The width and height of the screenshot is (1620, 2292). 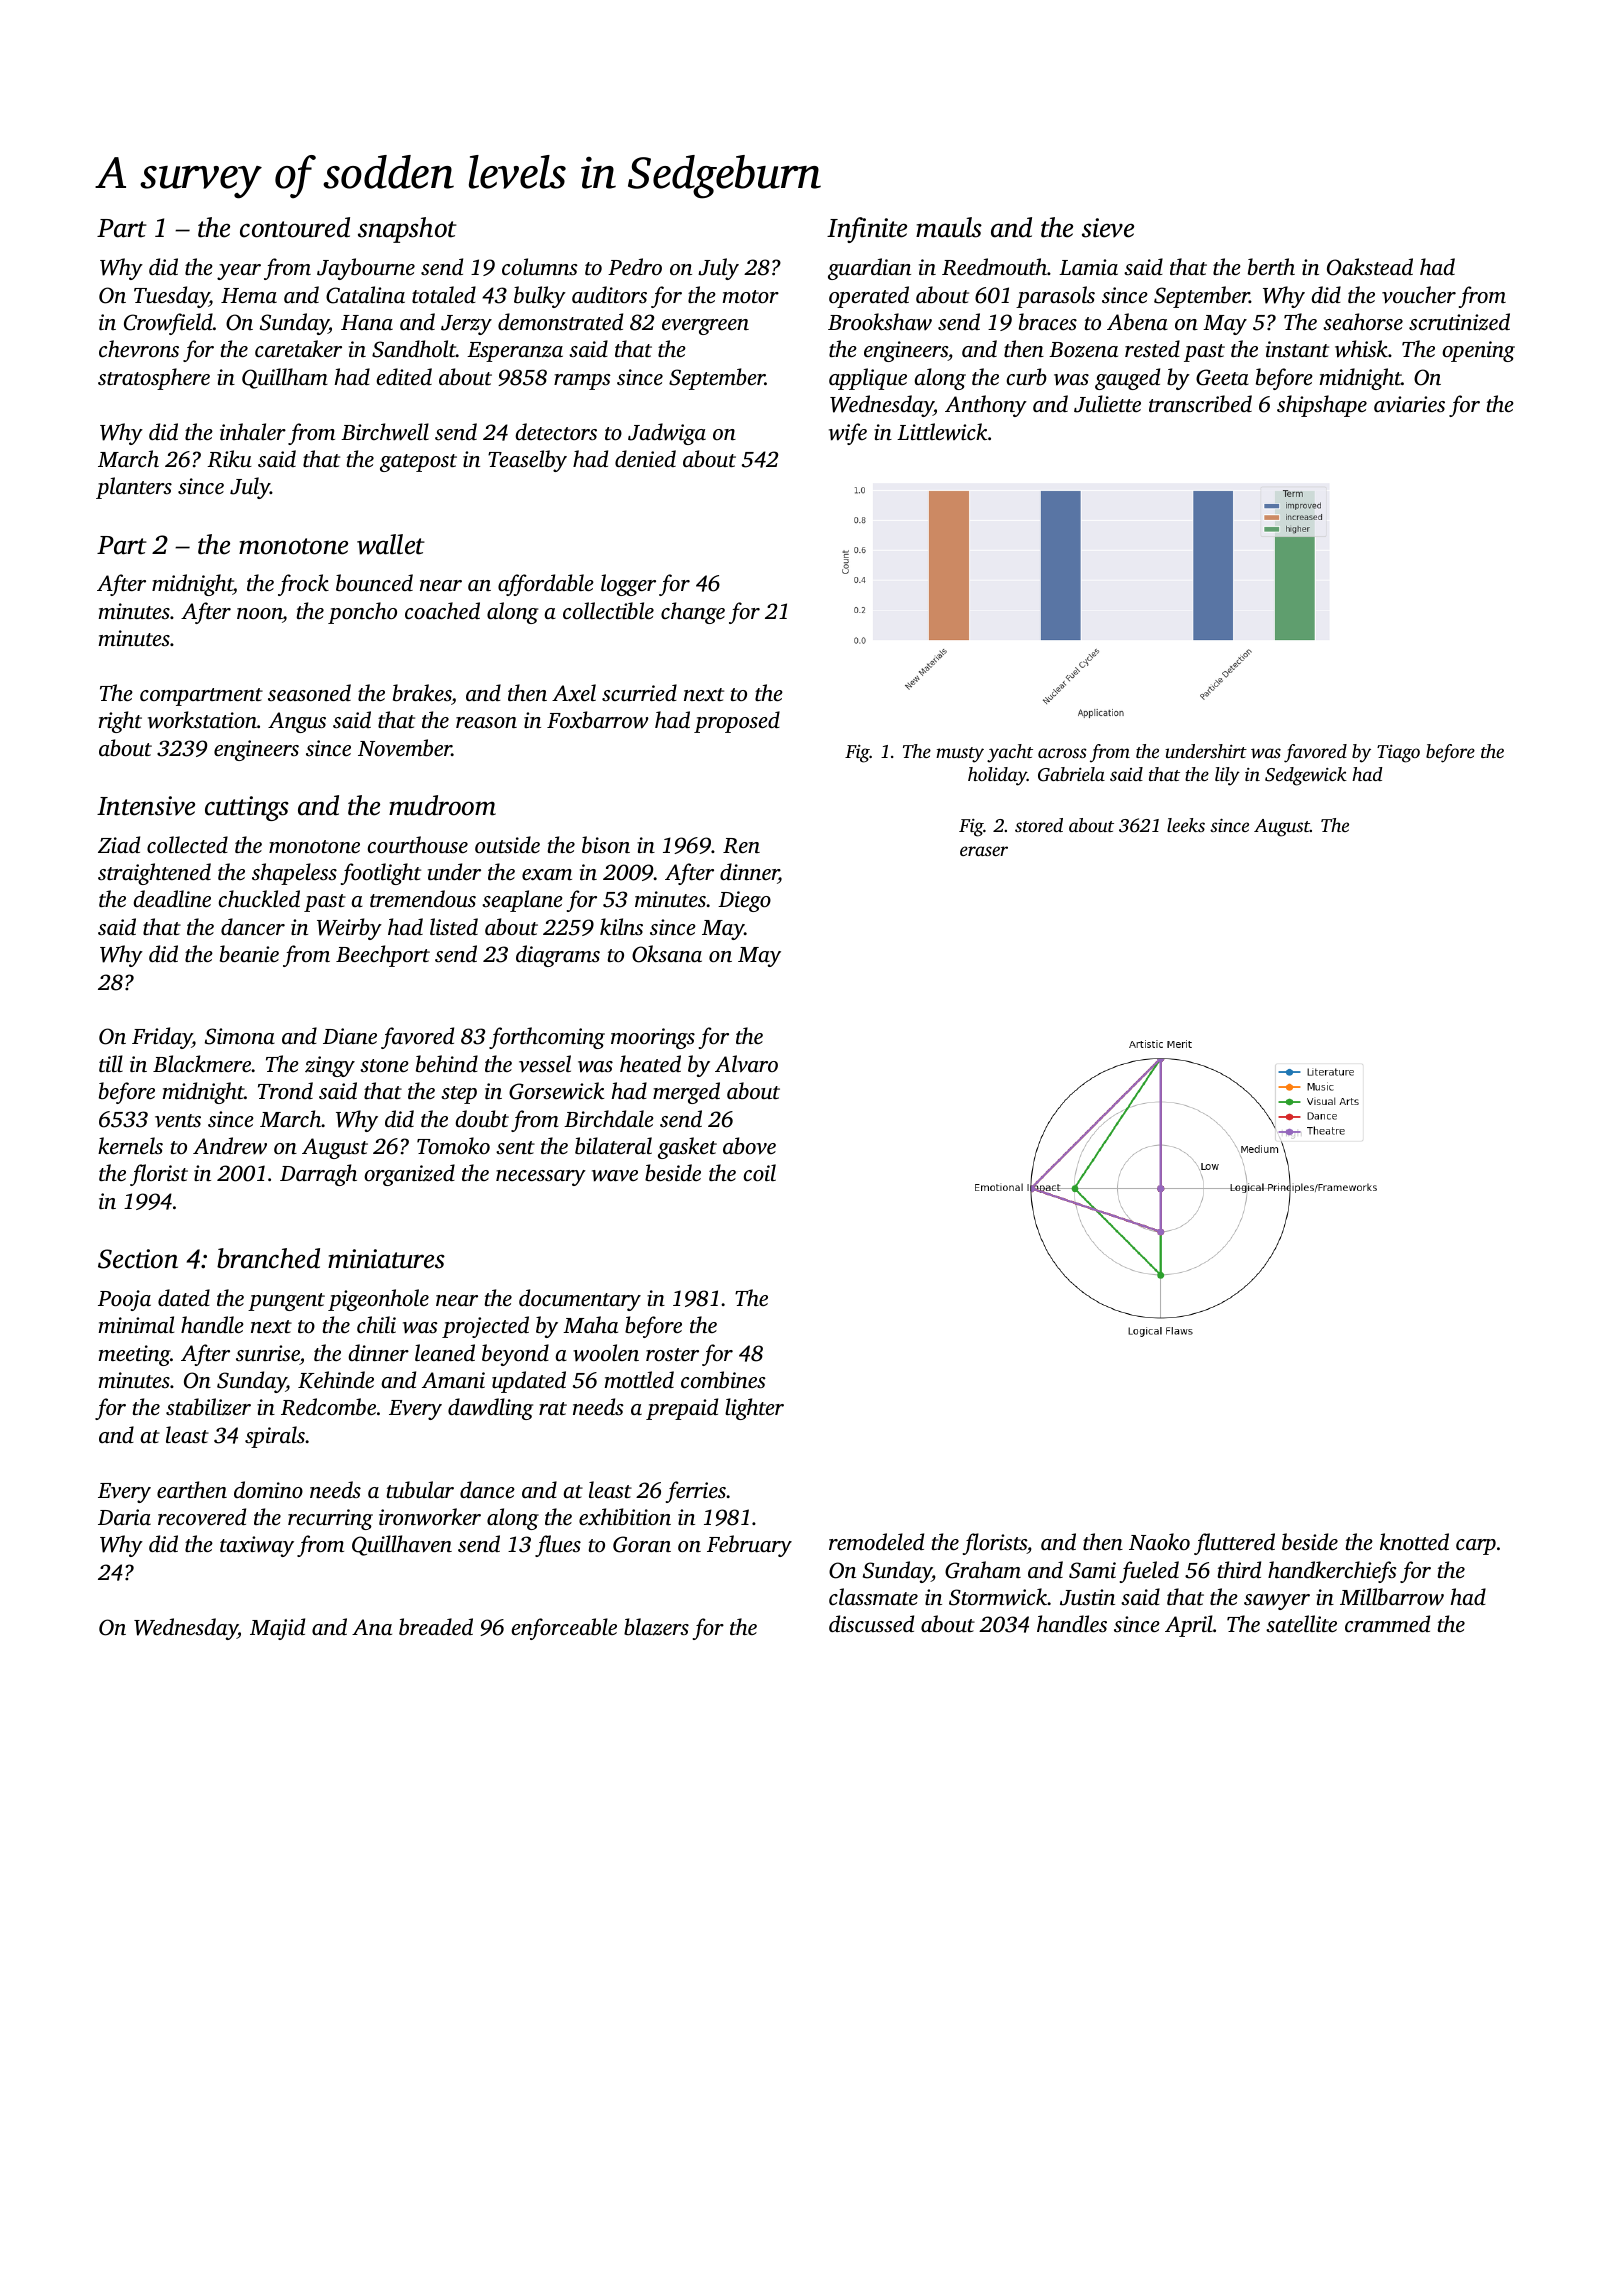 What do you see at coordinates (414, 349) in the screenshot?
I see `Sandholt` at bounding box center [414, 349].
